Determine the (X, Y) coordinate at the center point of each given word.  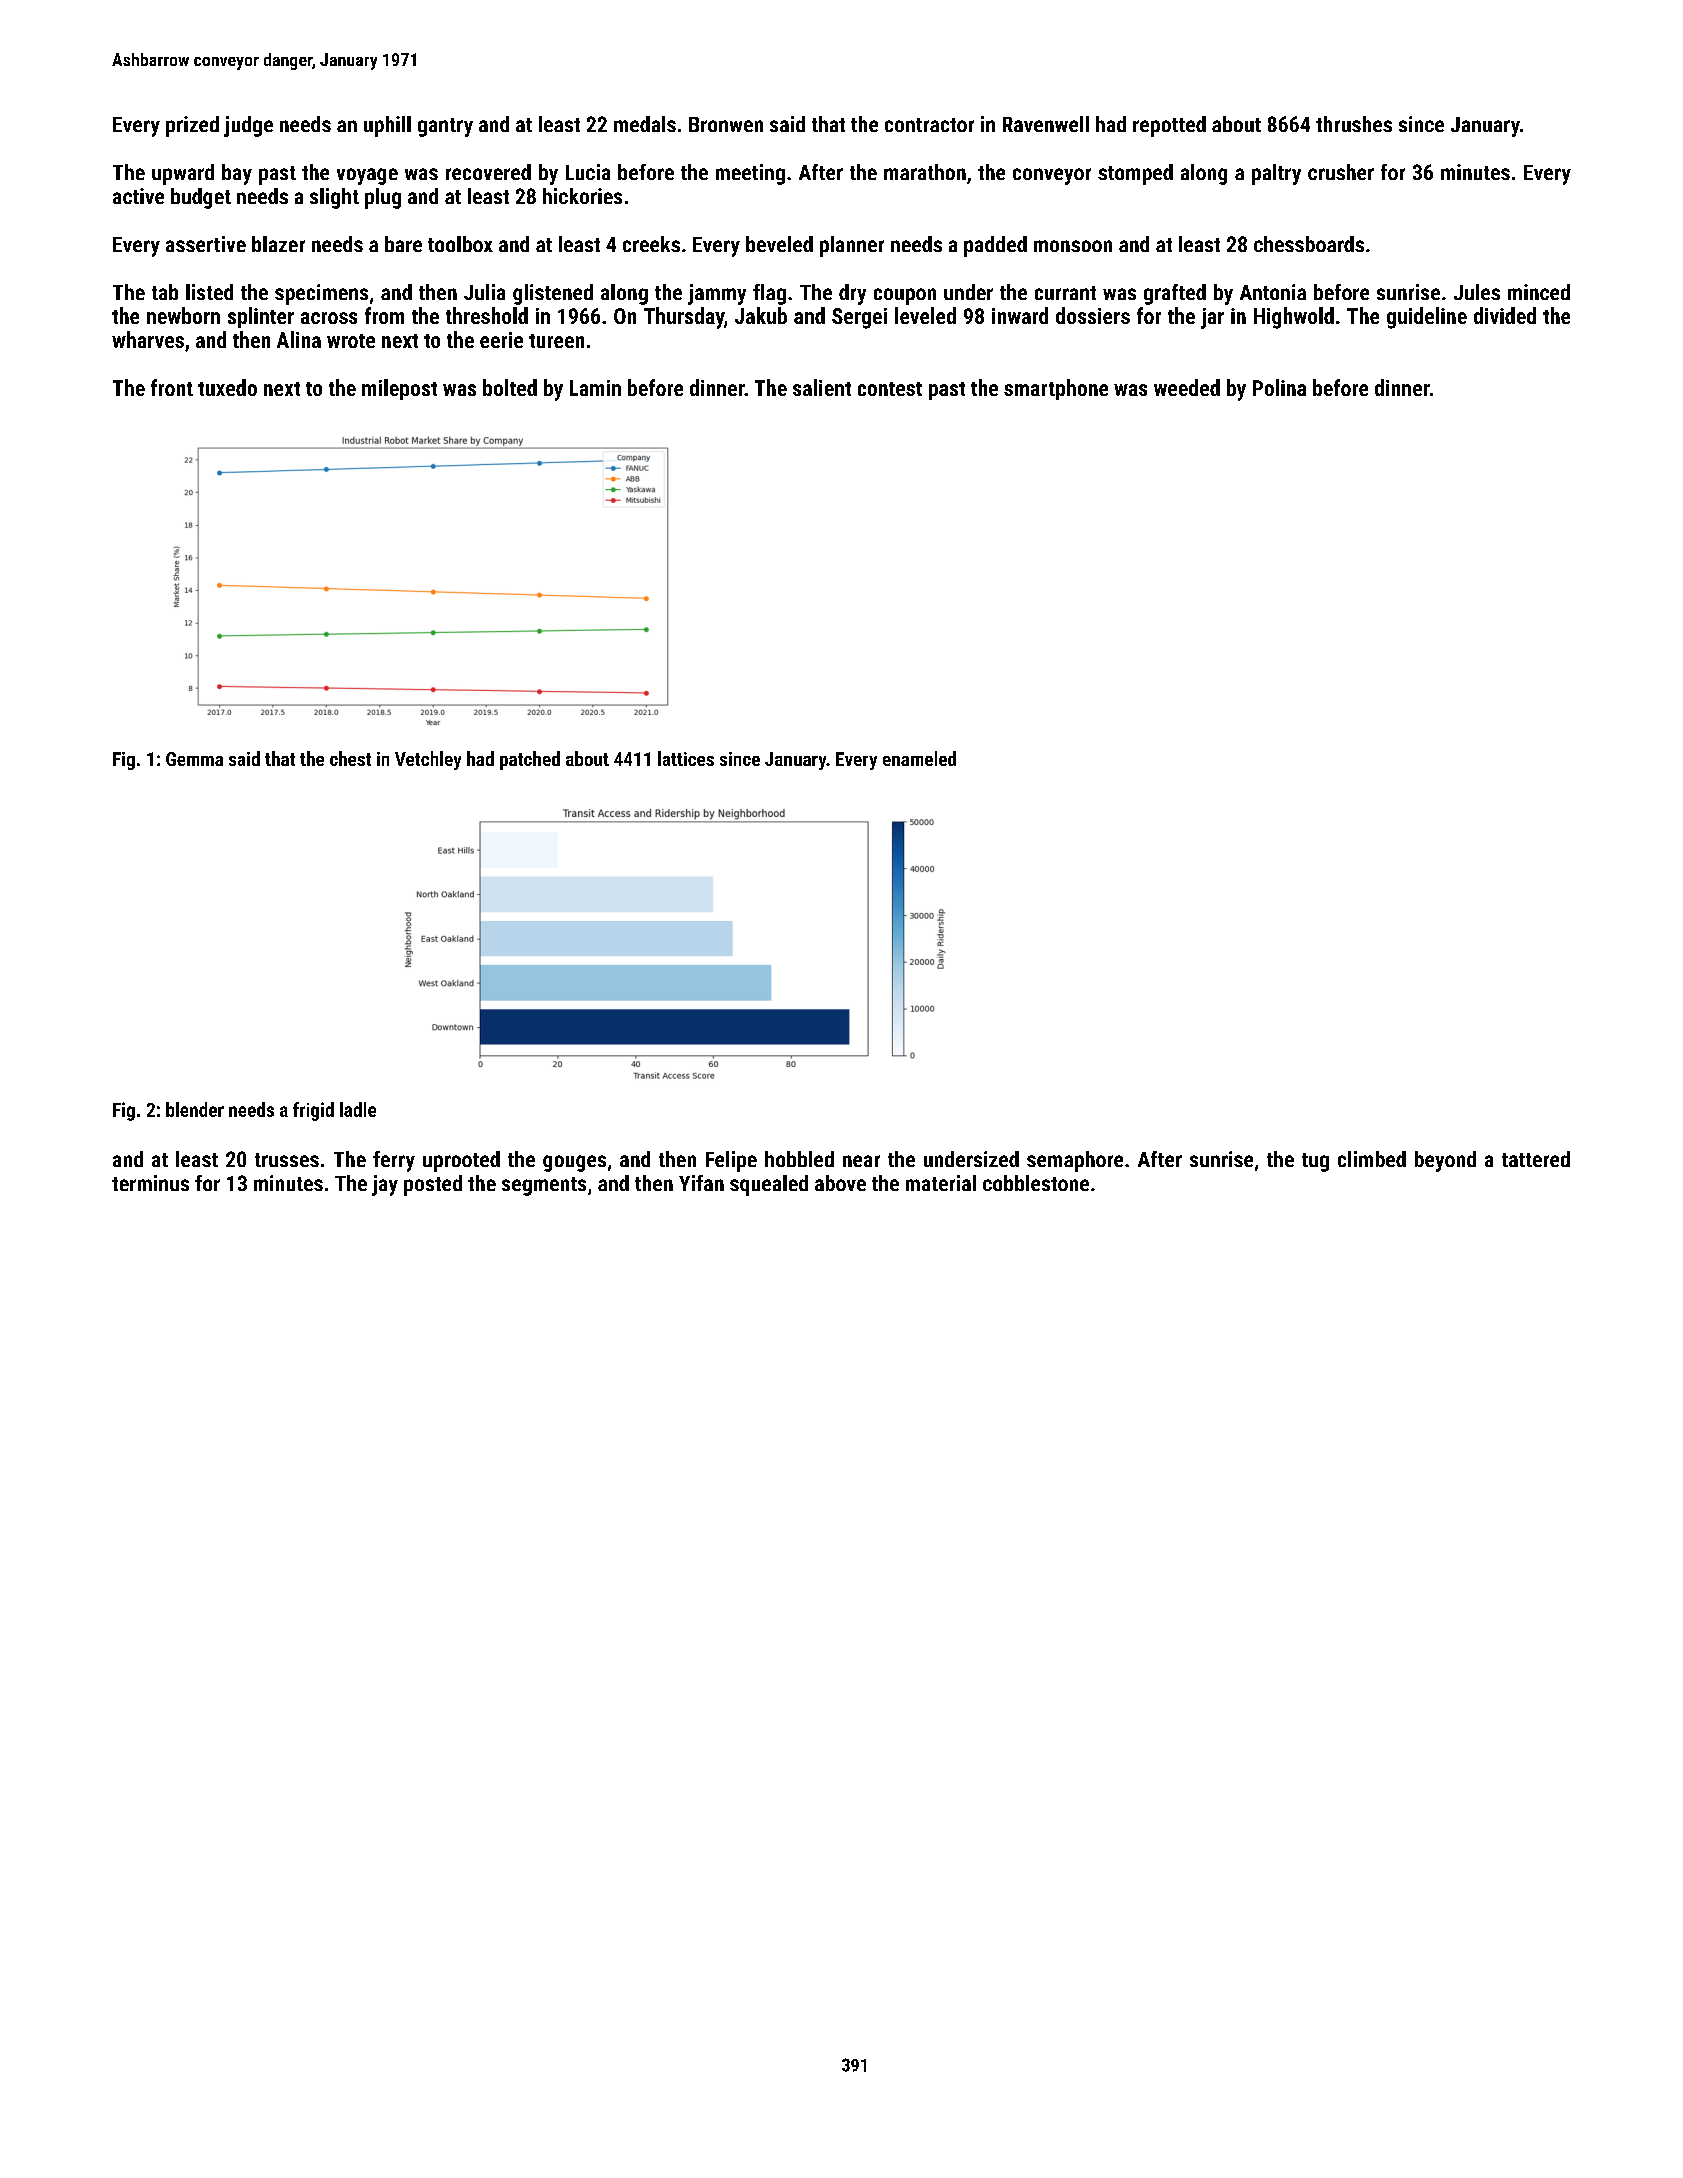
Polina (1279, 387)
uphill (387, 126)
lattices (686, 758)
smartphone (1056, 389)
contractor (929, 125)
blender (195, 1109)
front (172, 387)
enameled (919, 758)
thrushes (1354, 124)
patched (530, 760)
